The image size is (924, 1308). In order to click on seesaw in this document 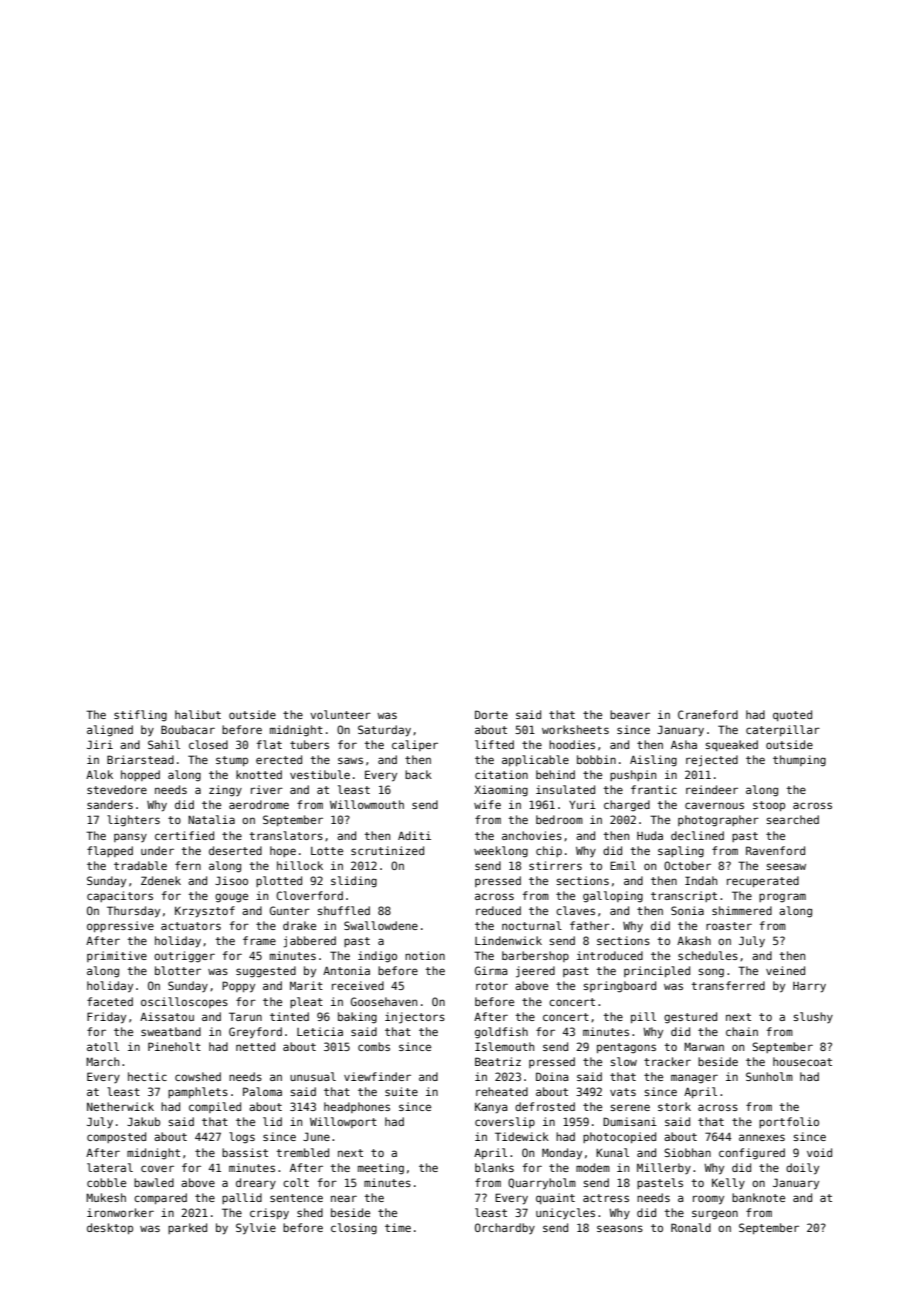, I will do `click(786, 866)`.
